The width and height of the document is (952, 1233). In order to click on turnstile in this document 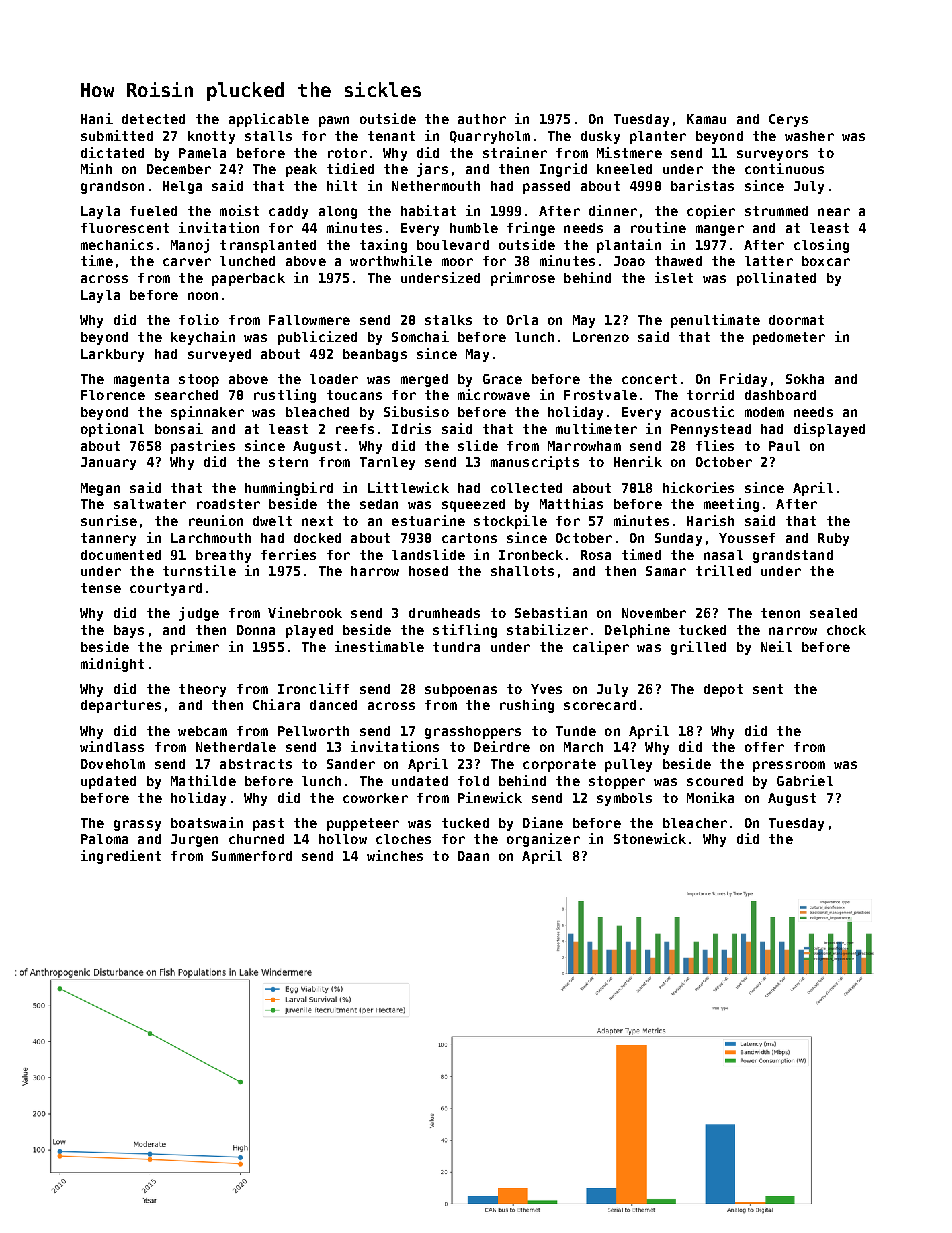, I will do `click(199, 570)`.
